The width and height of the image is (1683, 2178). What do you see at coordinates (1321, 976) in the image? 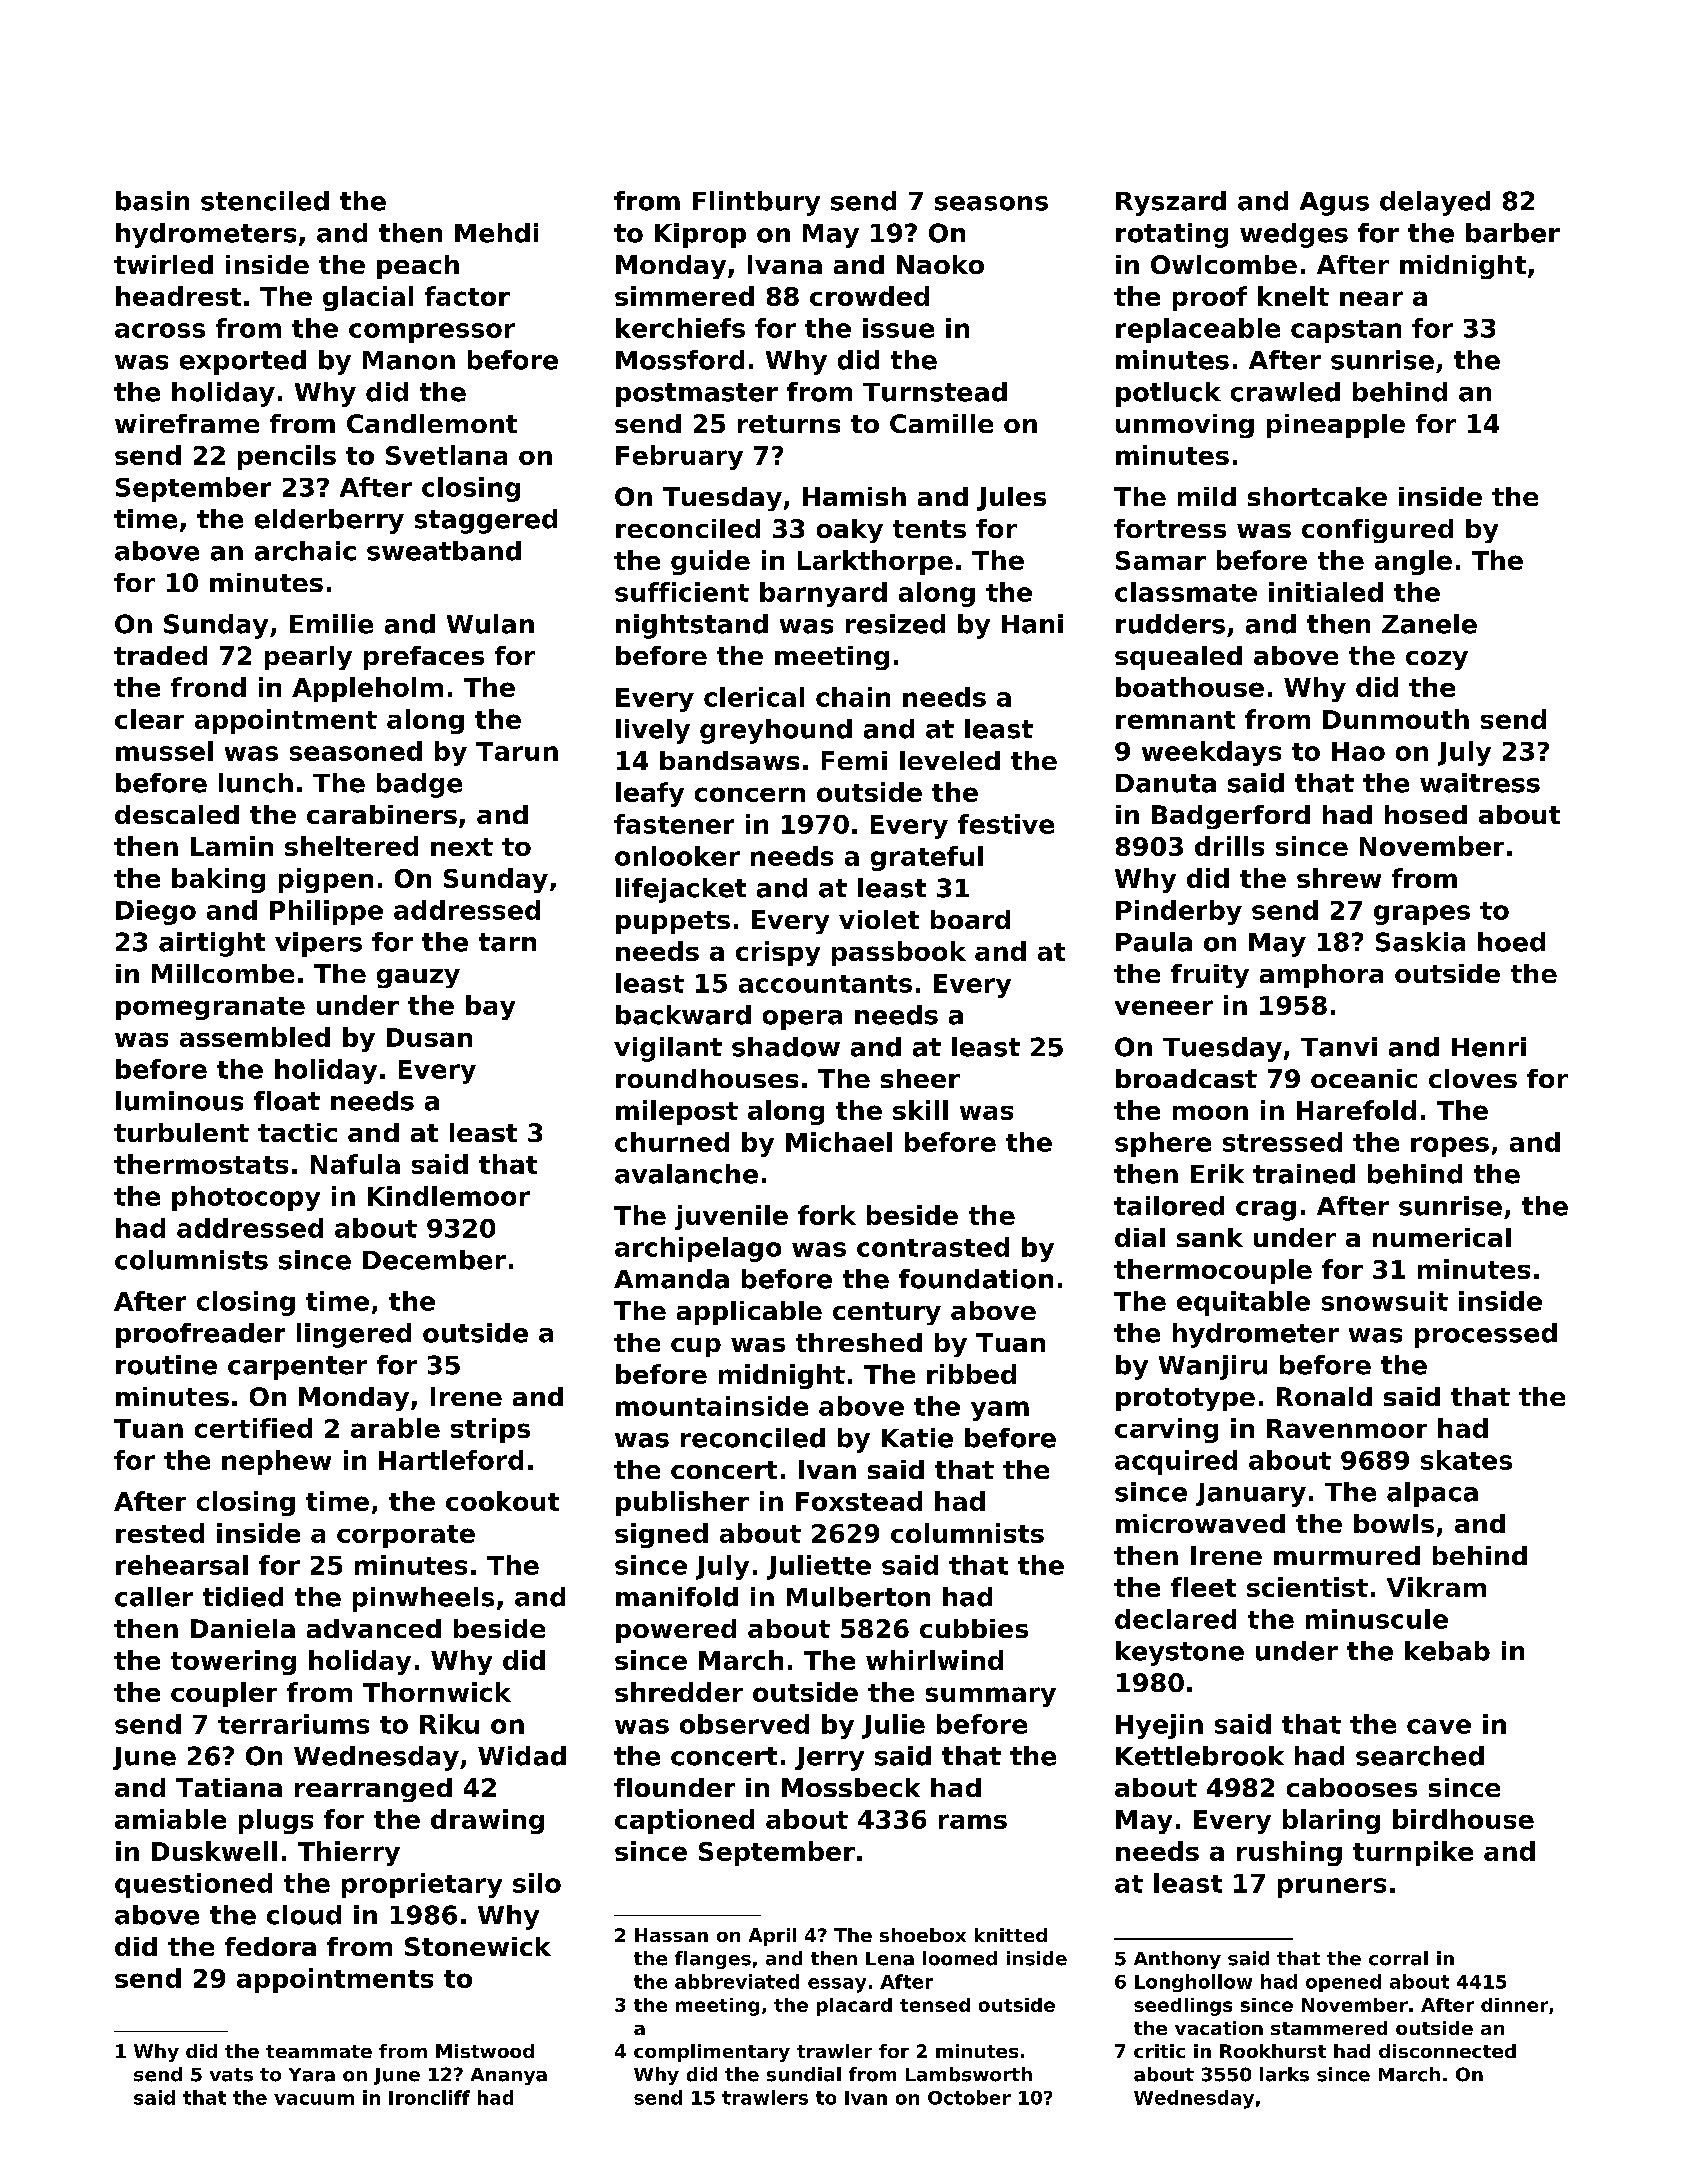
I see `amphora` at bounding box center [1321, 976].
